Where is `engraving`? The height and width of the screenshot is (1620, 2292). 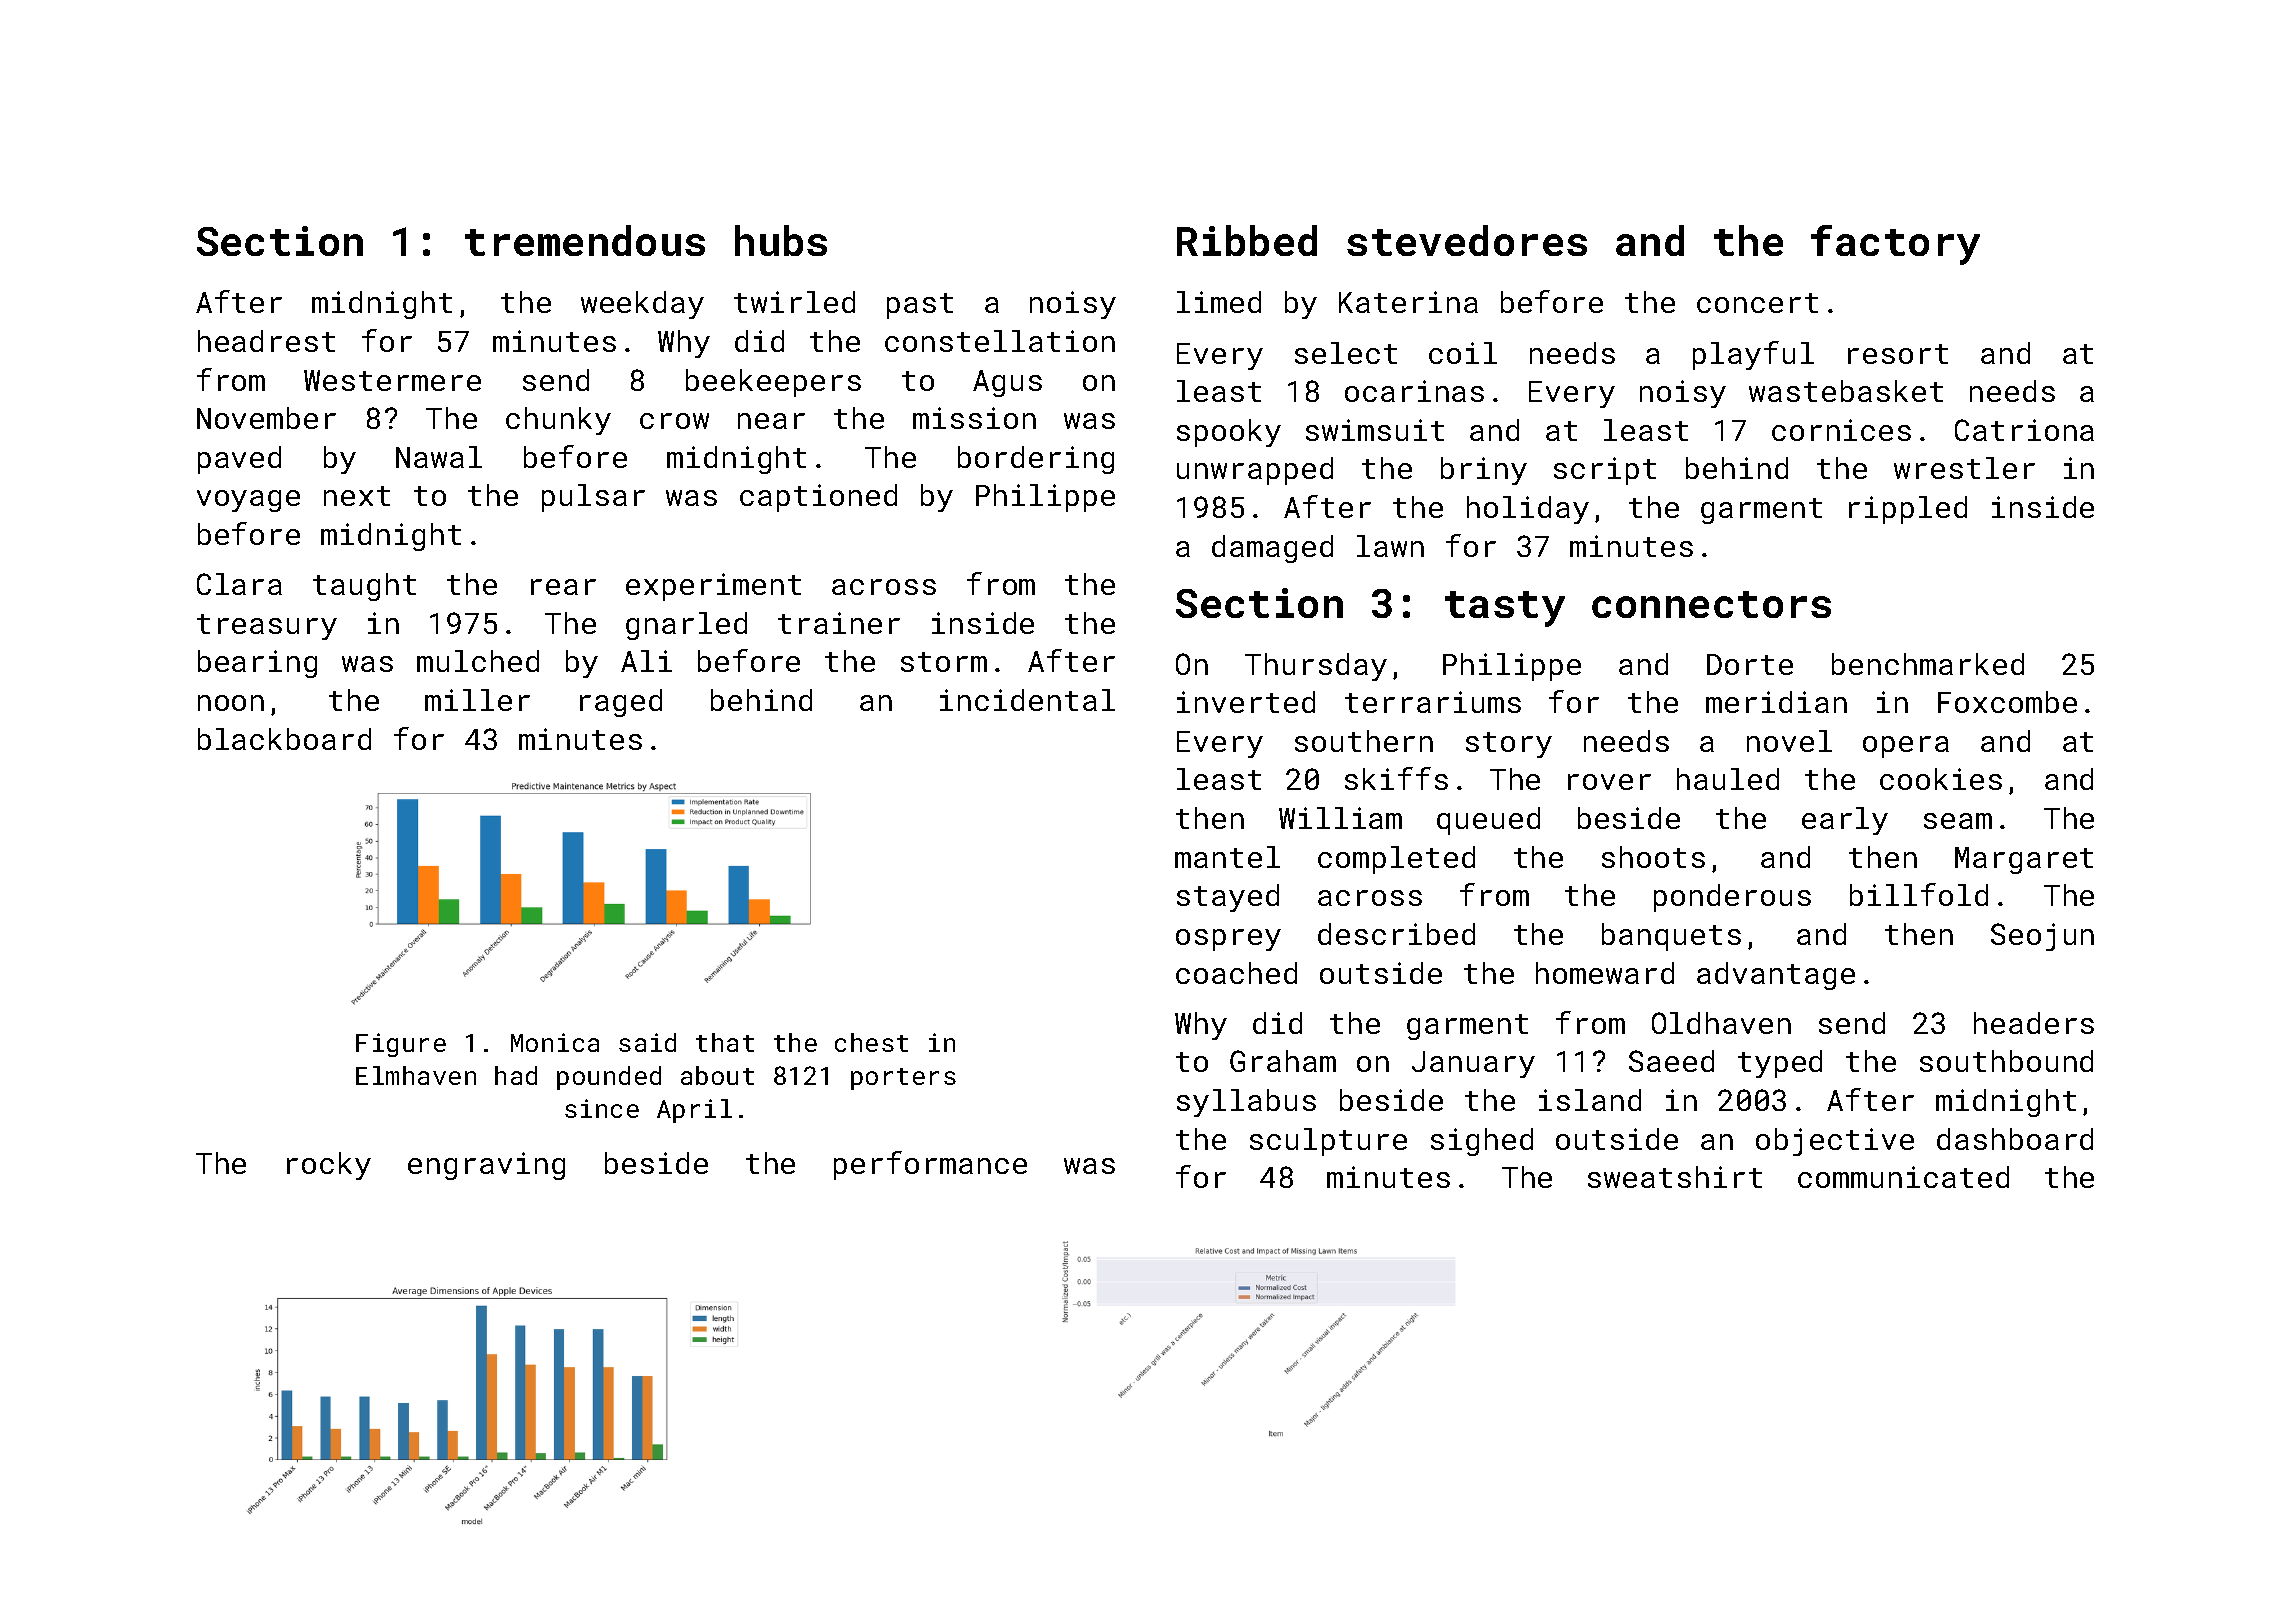
engraving is located at coordinates (486, 1166).
